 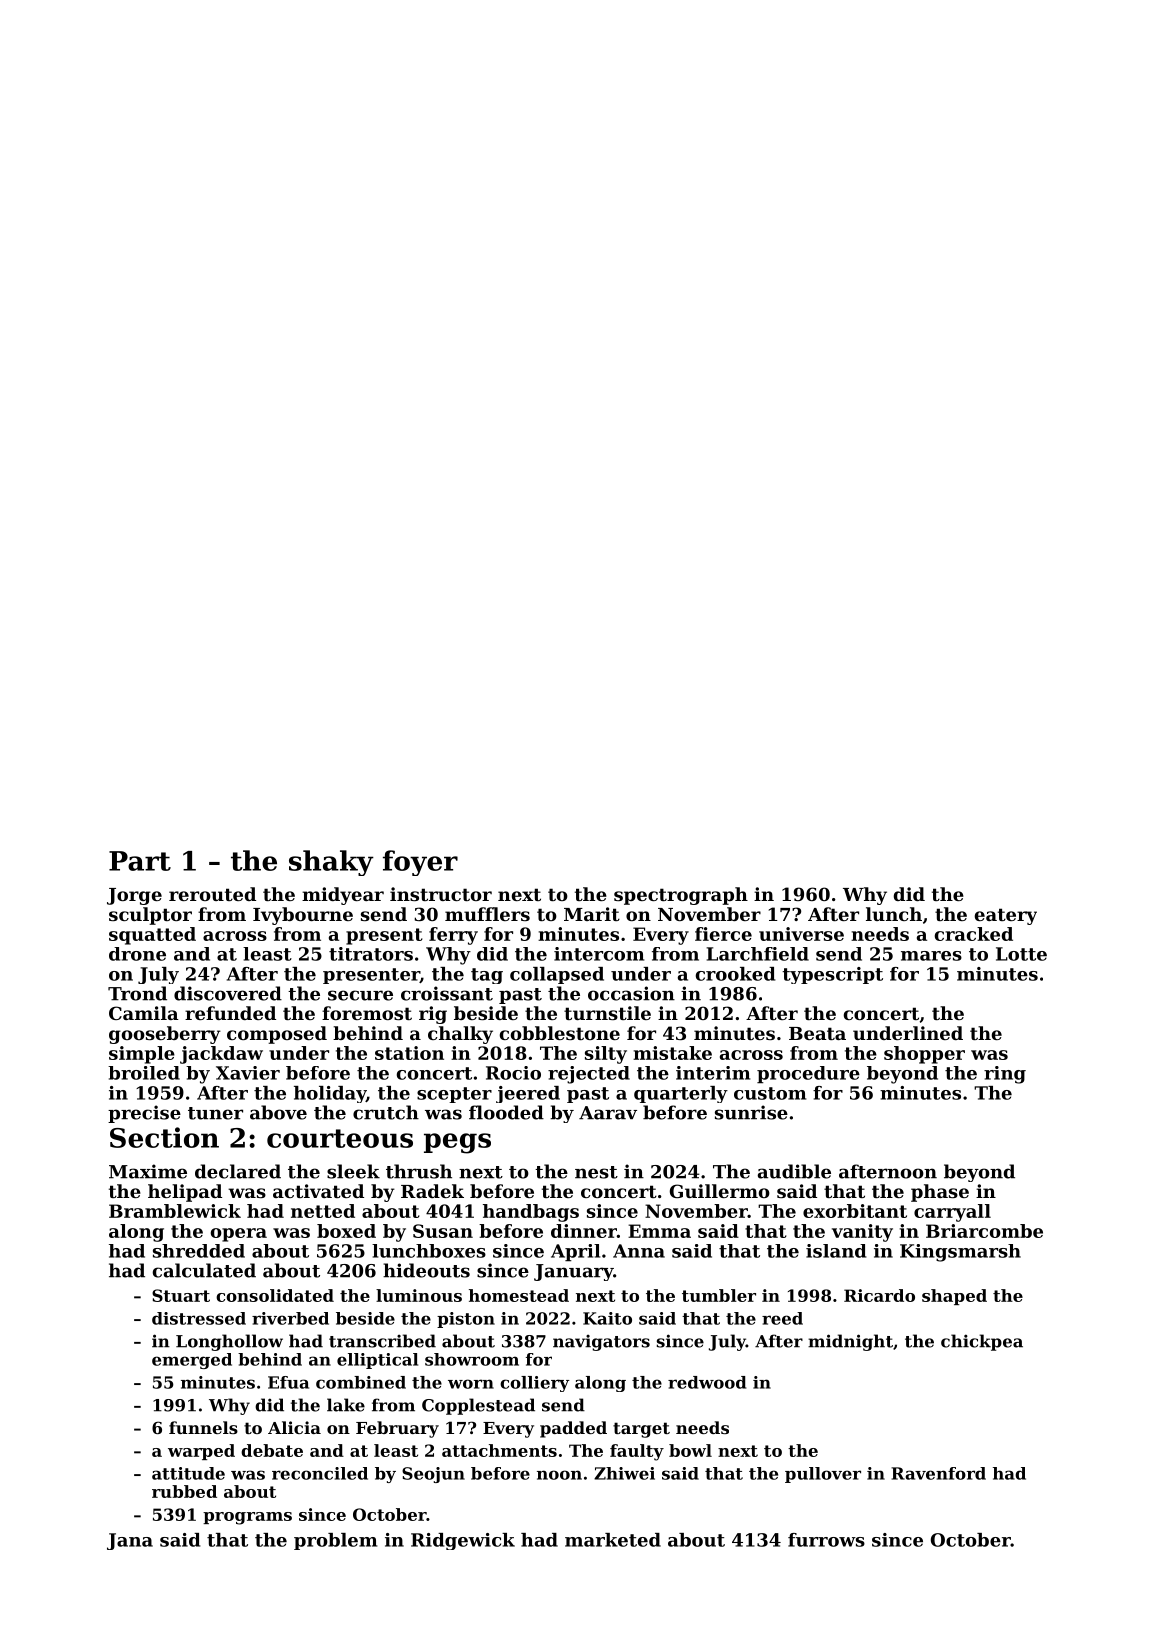 I want to click on procedure, so click(x=808, y=1075).
